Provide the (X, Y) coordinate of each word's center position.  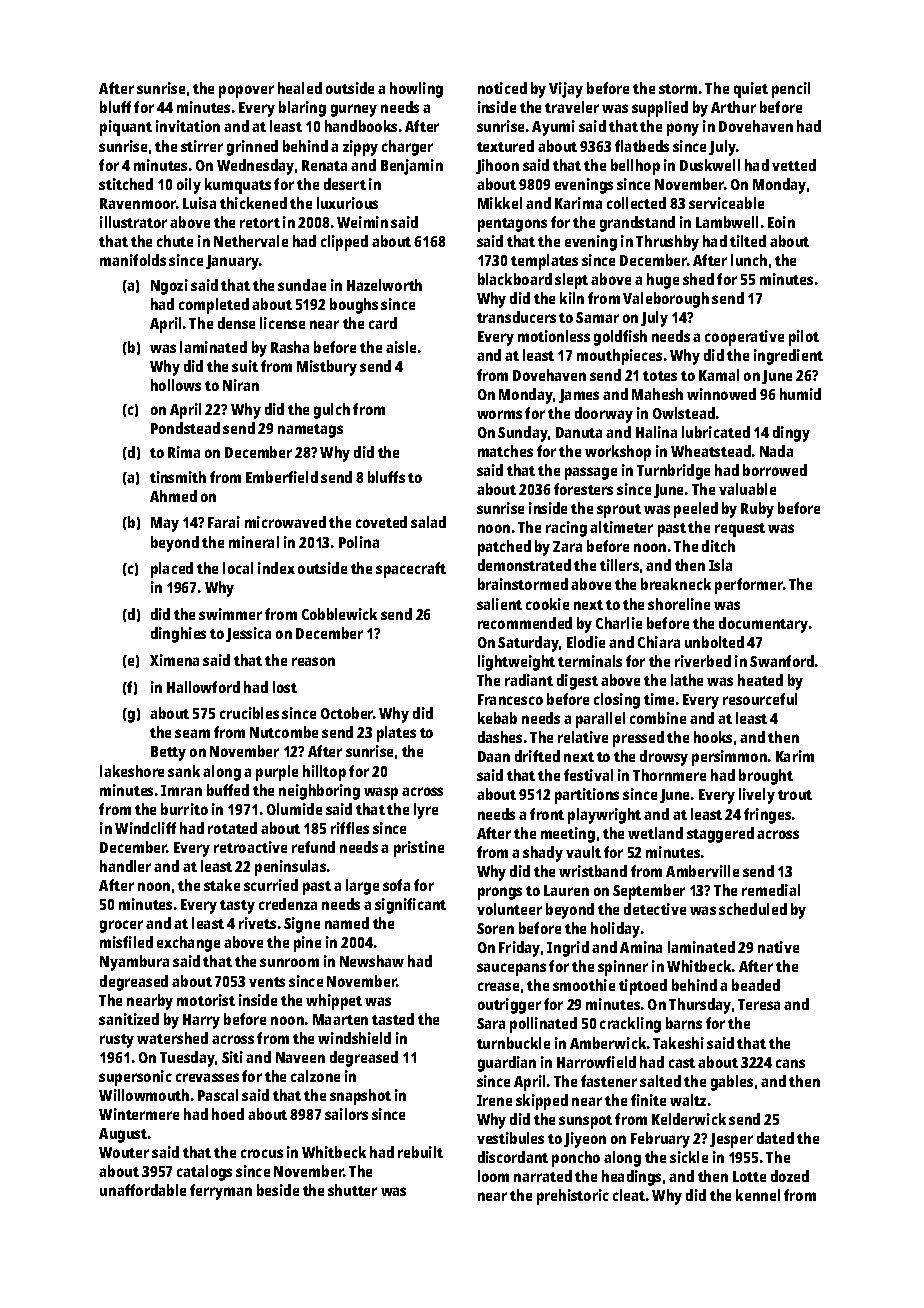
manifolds (133, 260)
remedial (771, 890)
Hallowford (203, 687)
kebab (497, 718)
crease (498, 986)
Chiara (659, 642)
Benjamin (412, 167)
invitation (188, 126)
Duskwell (710, 165)
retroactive (250, 847)
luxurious (347, 203)
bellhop (635, 167)
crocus (262, 1153)
